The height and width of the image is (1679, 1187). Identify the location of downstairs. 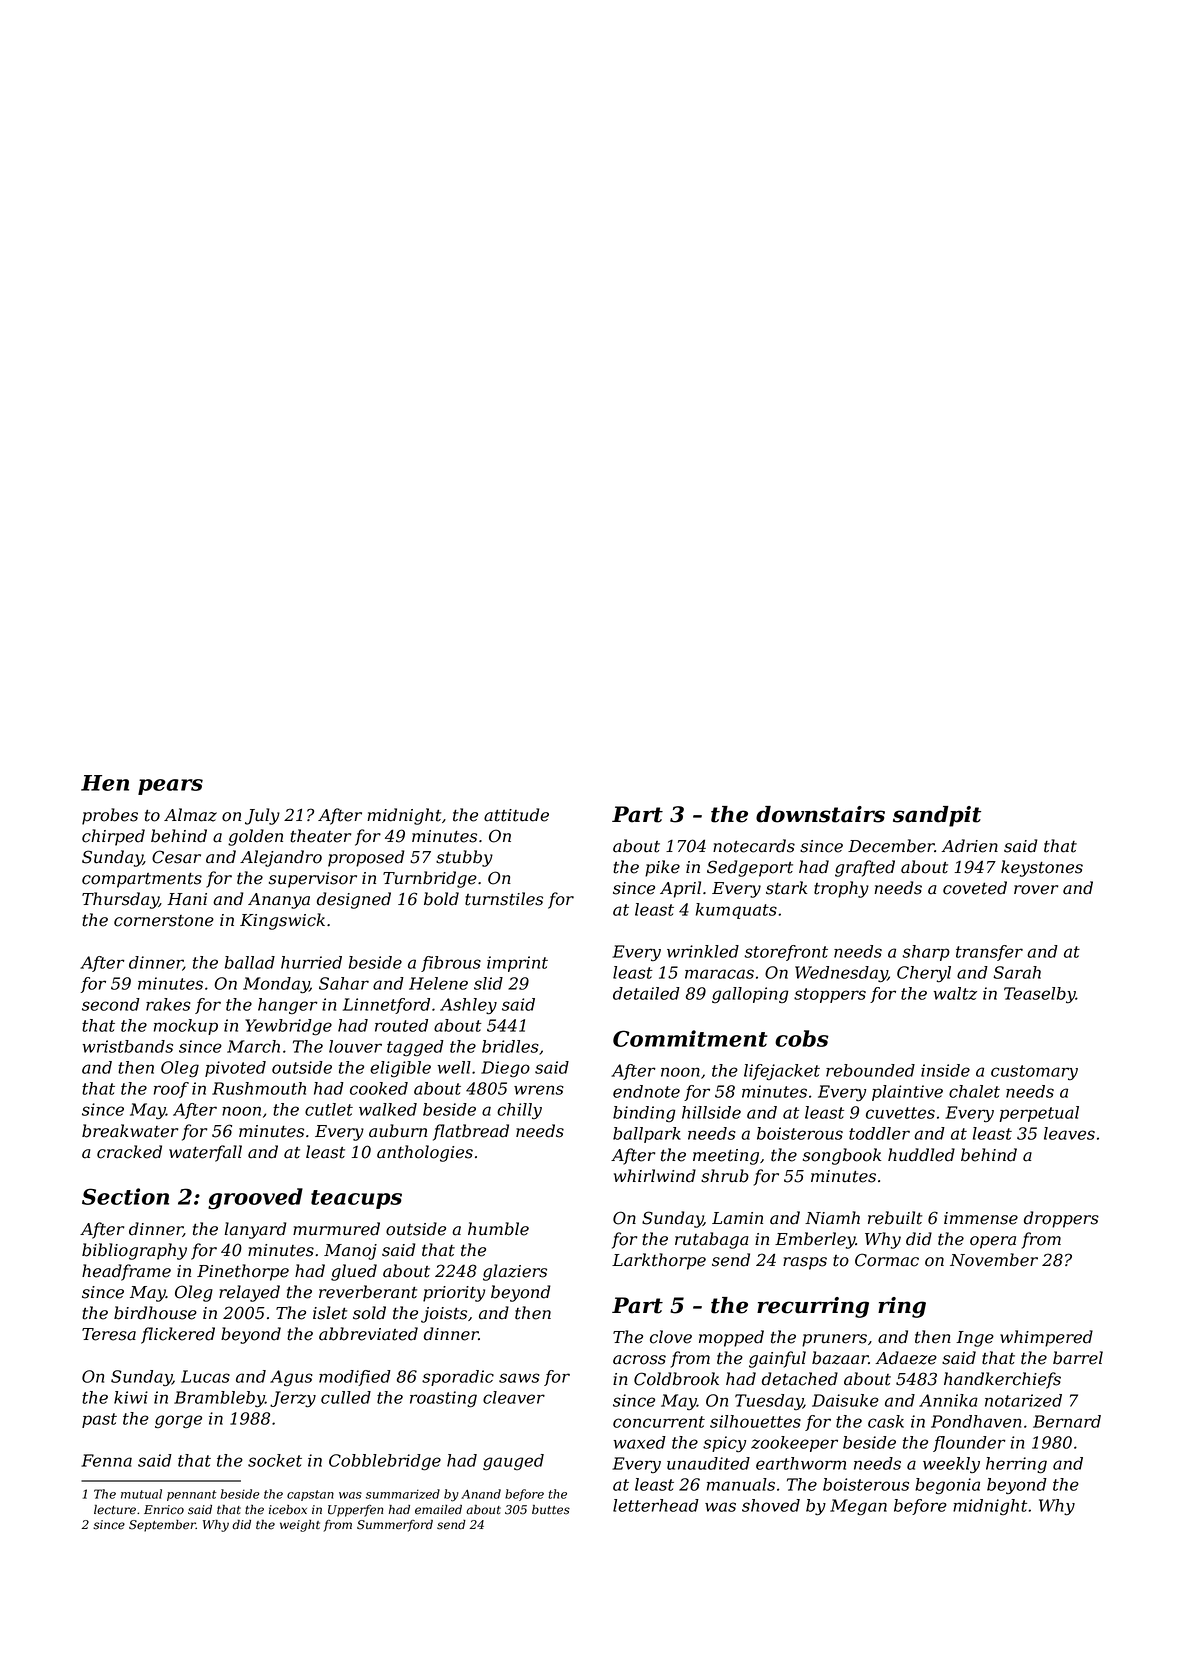
(820, 814).
